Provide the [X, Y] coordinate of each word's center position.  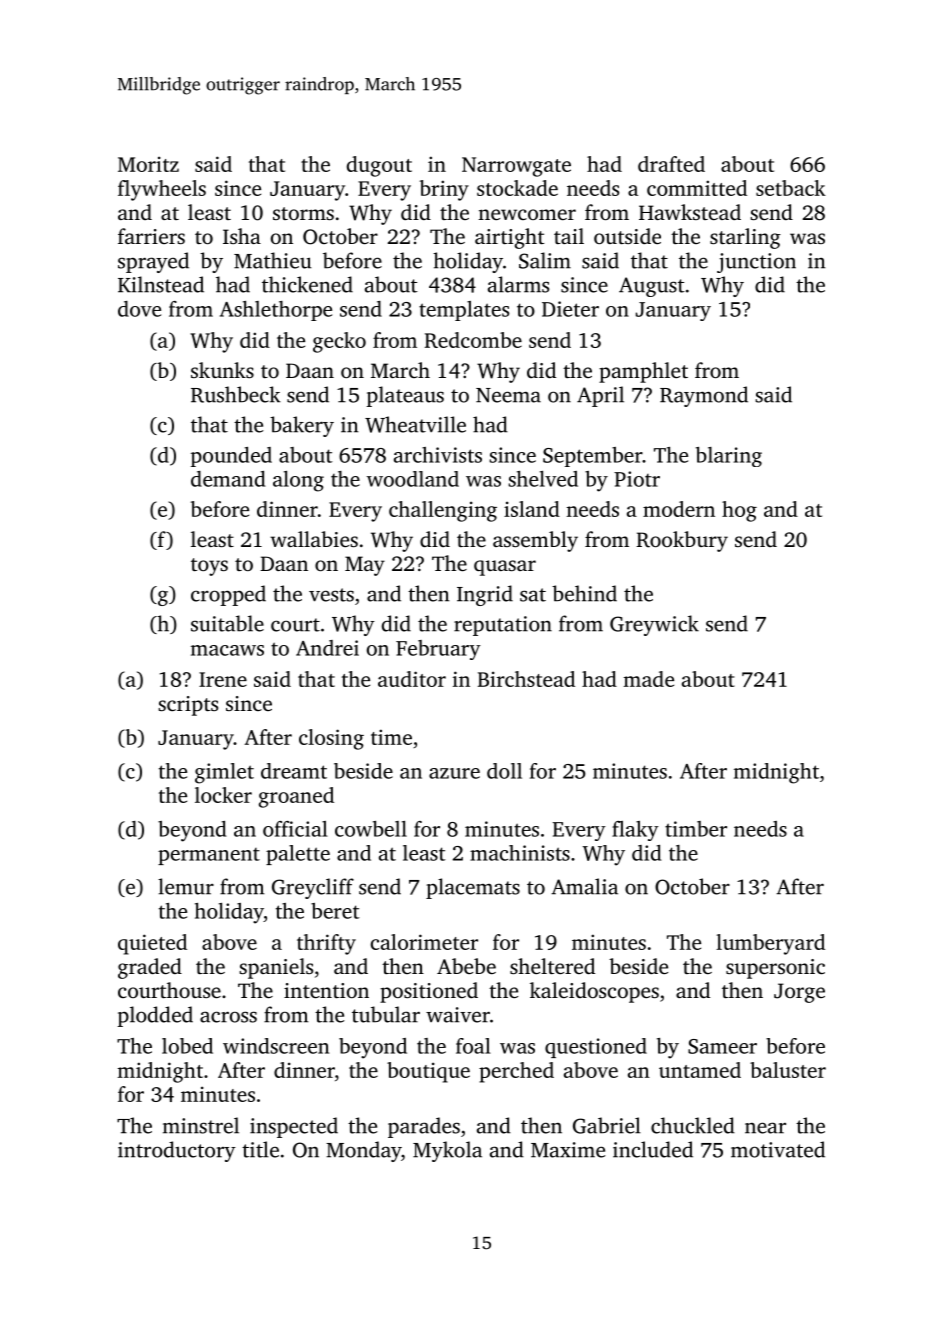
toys [209, 567]
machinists [520, 853]
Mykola [447, 1151]
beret [335, 911]
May [365, 566]
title [260, 1149]
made [649, 679]
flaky [635, 831]
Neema [508, 395]
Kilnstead [161, 284]
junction [756, 263]
